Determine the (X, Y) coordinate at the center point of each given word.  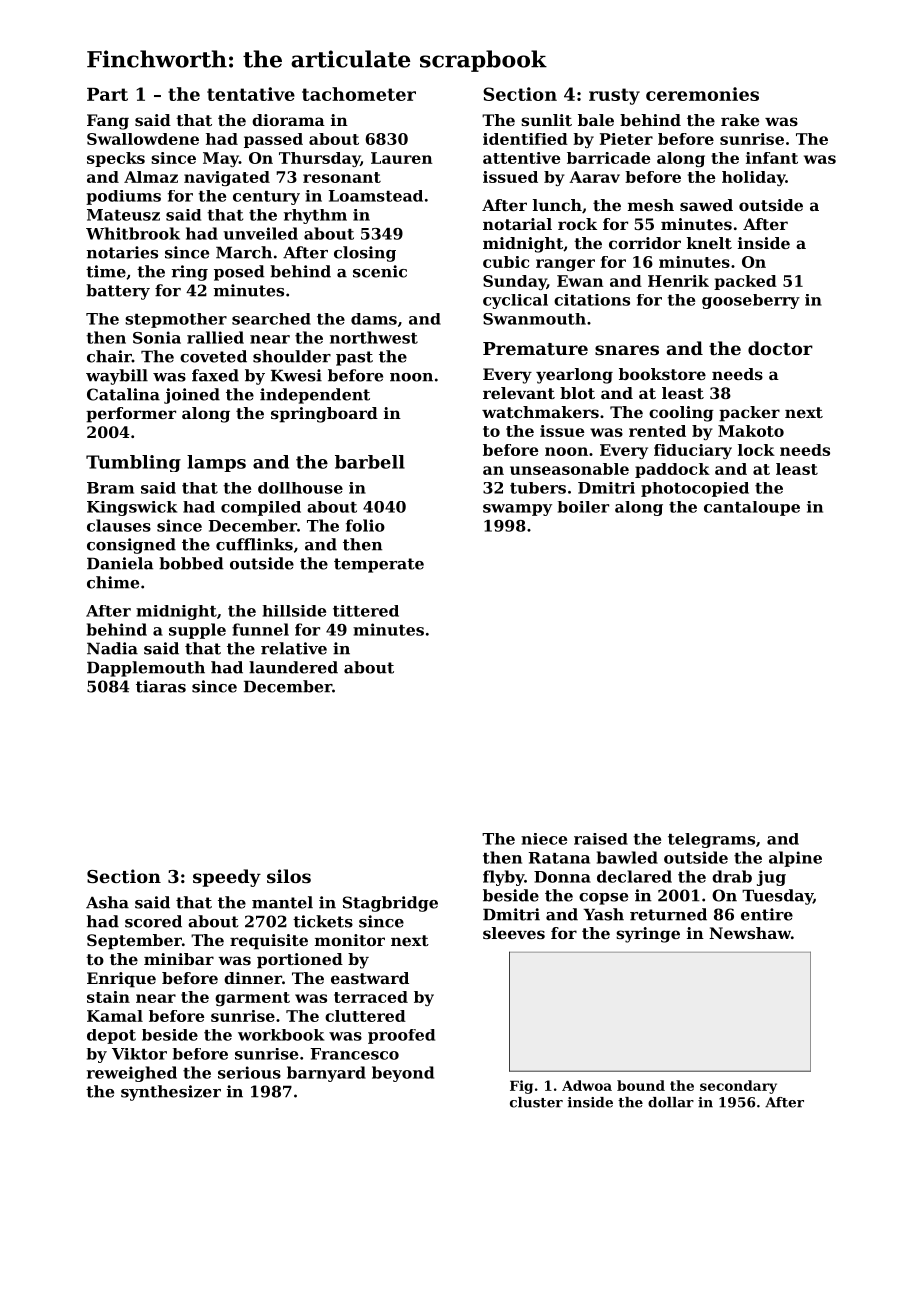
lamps (216, 463)
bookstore (662, 374)
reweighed (132, 1074)
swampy (517, 510)
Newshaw (750, 933)
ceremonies (702, 94)
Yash (603, 914)
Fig (521, 1087)
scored (153, 921)
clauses (119, 525)
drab (732, 876)
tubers (538, 488)
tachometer (359, 94)
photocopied (695, 489)
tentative (251, 94)
